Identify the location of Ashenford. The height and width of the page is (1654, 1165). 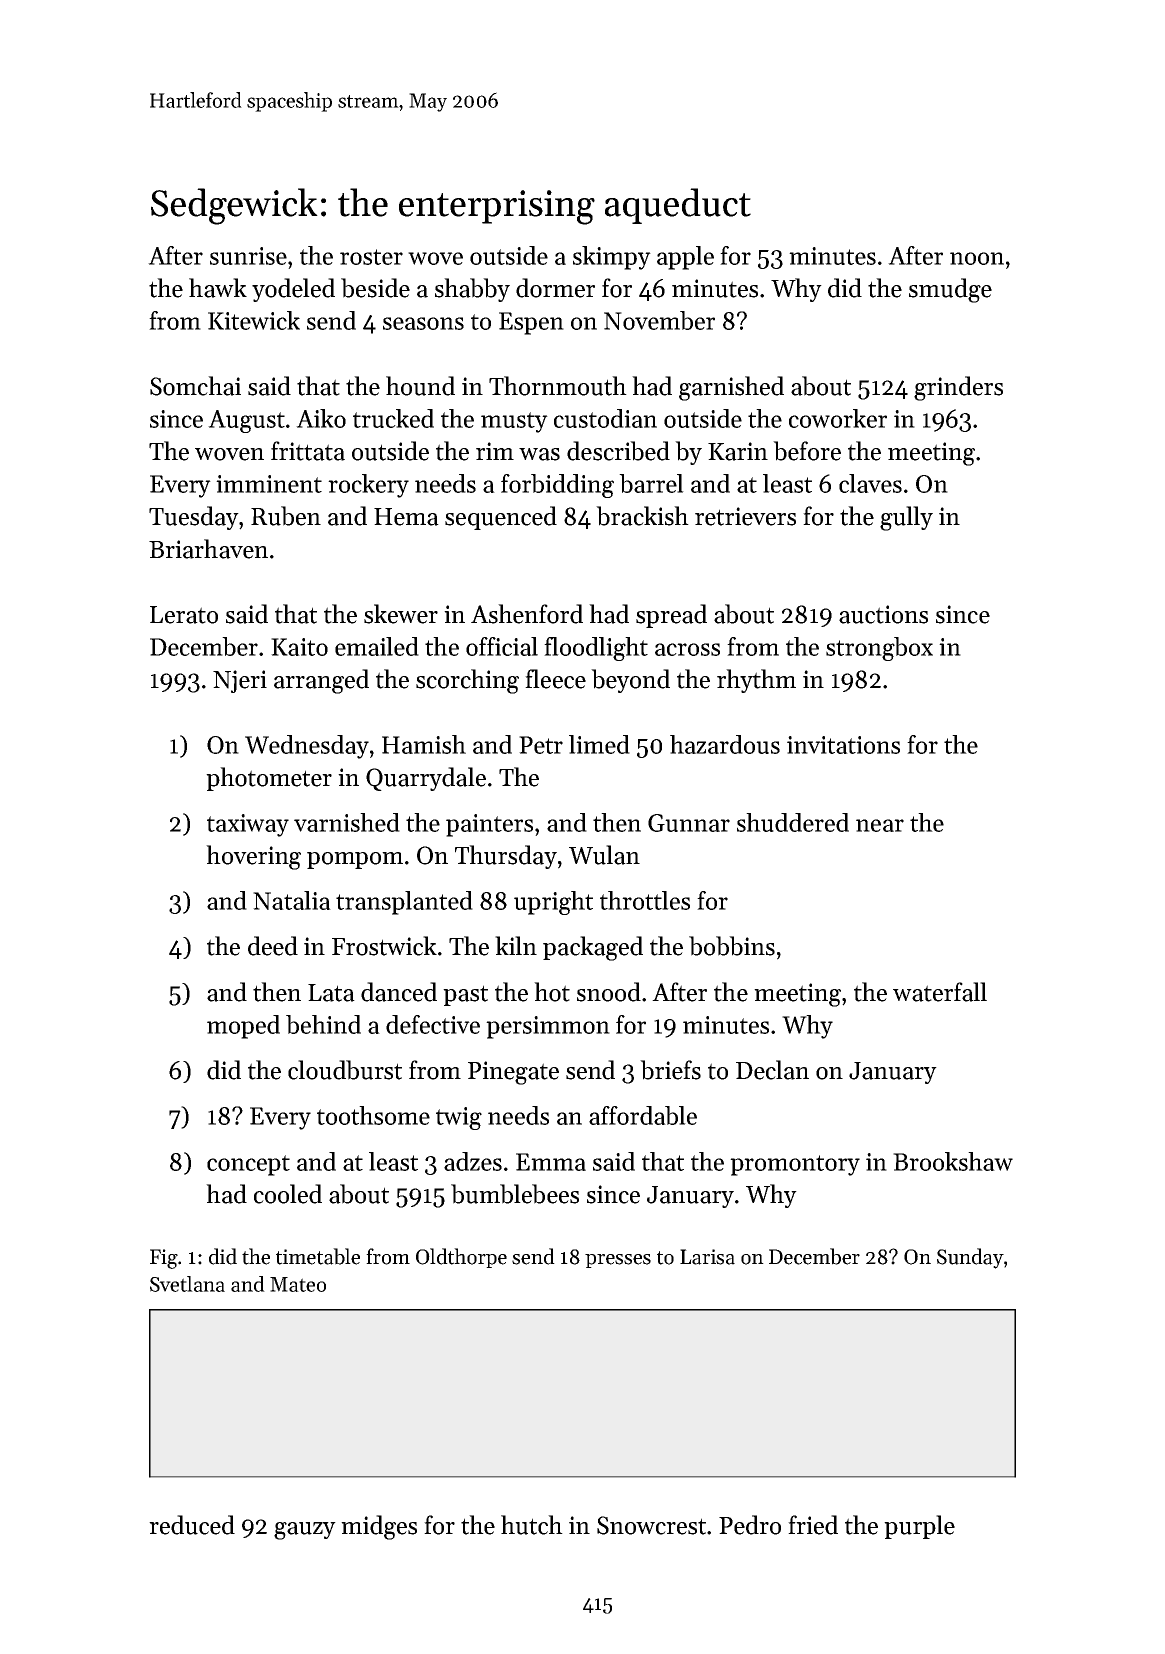
(527, 614).
